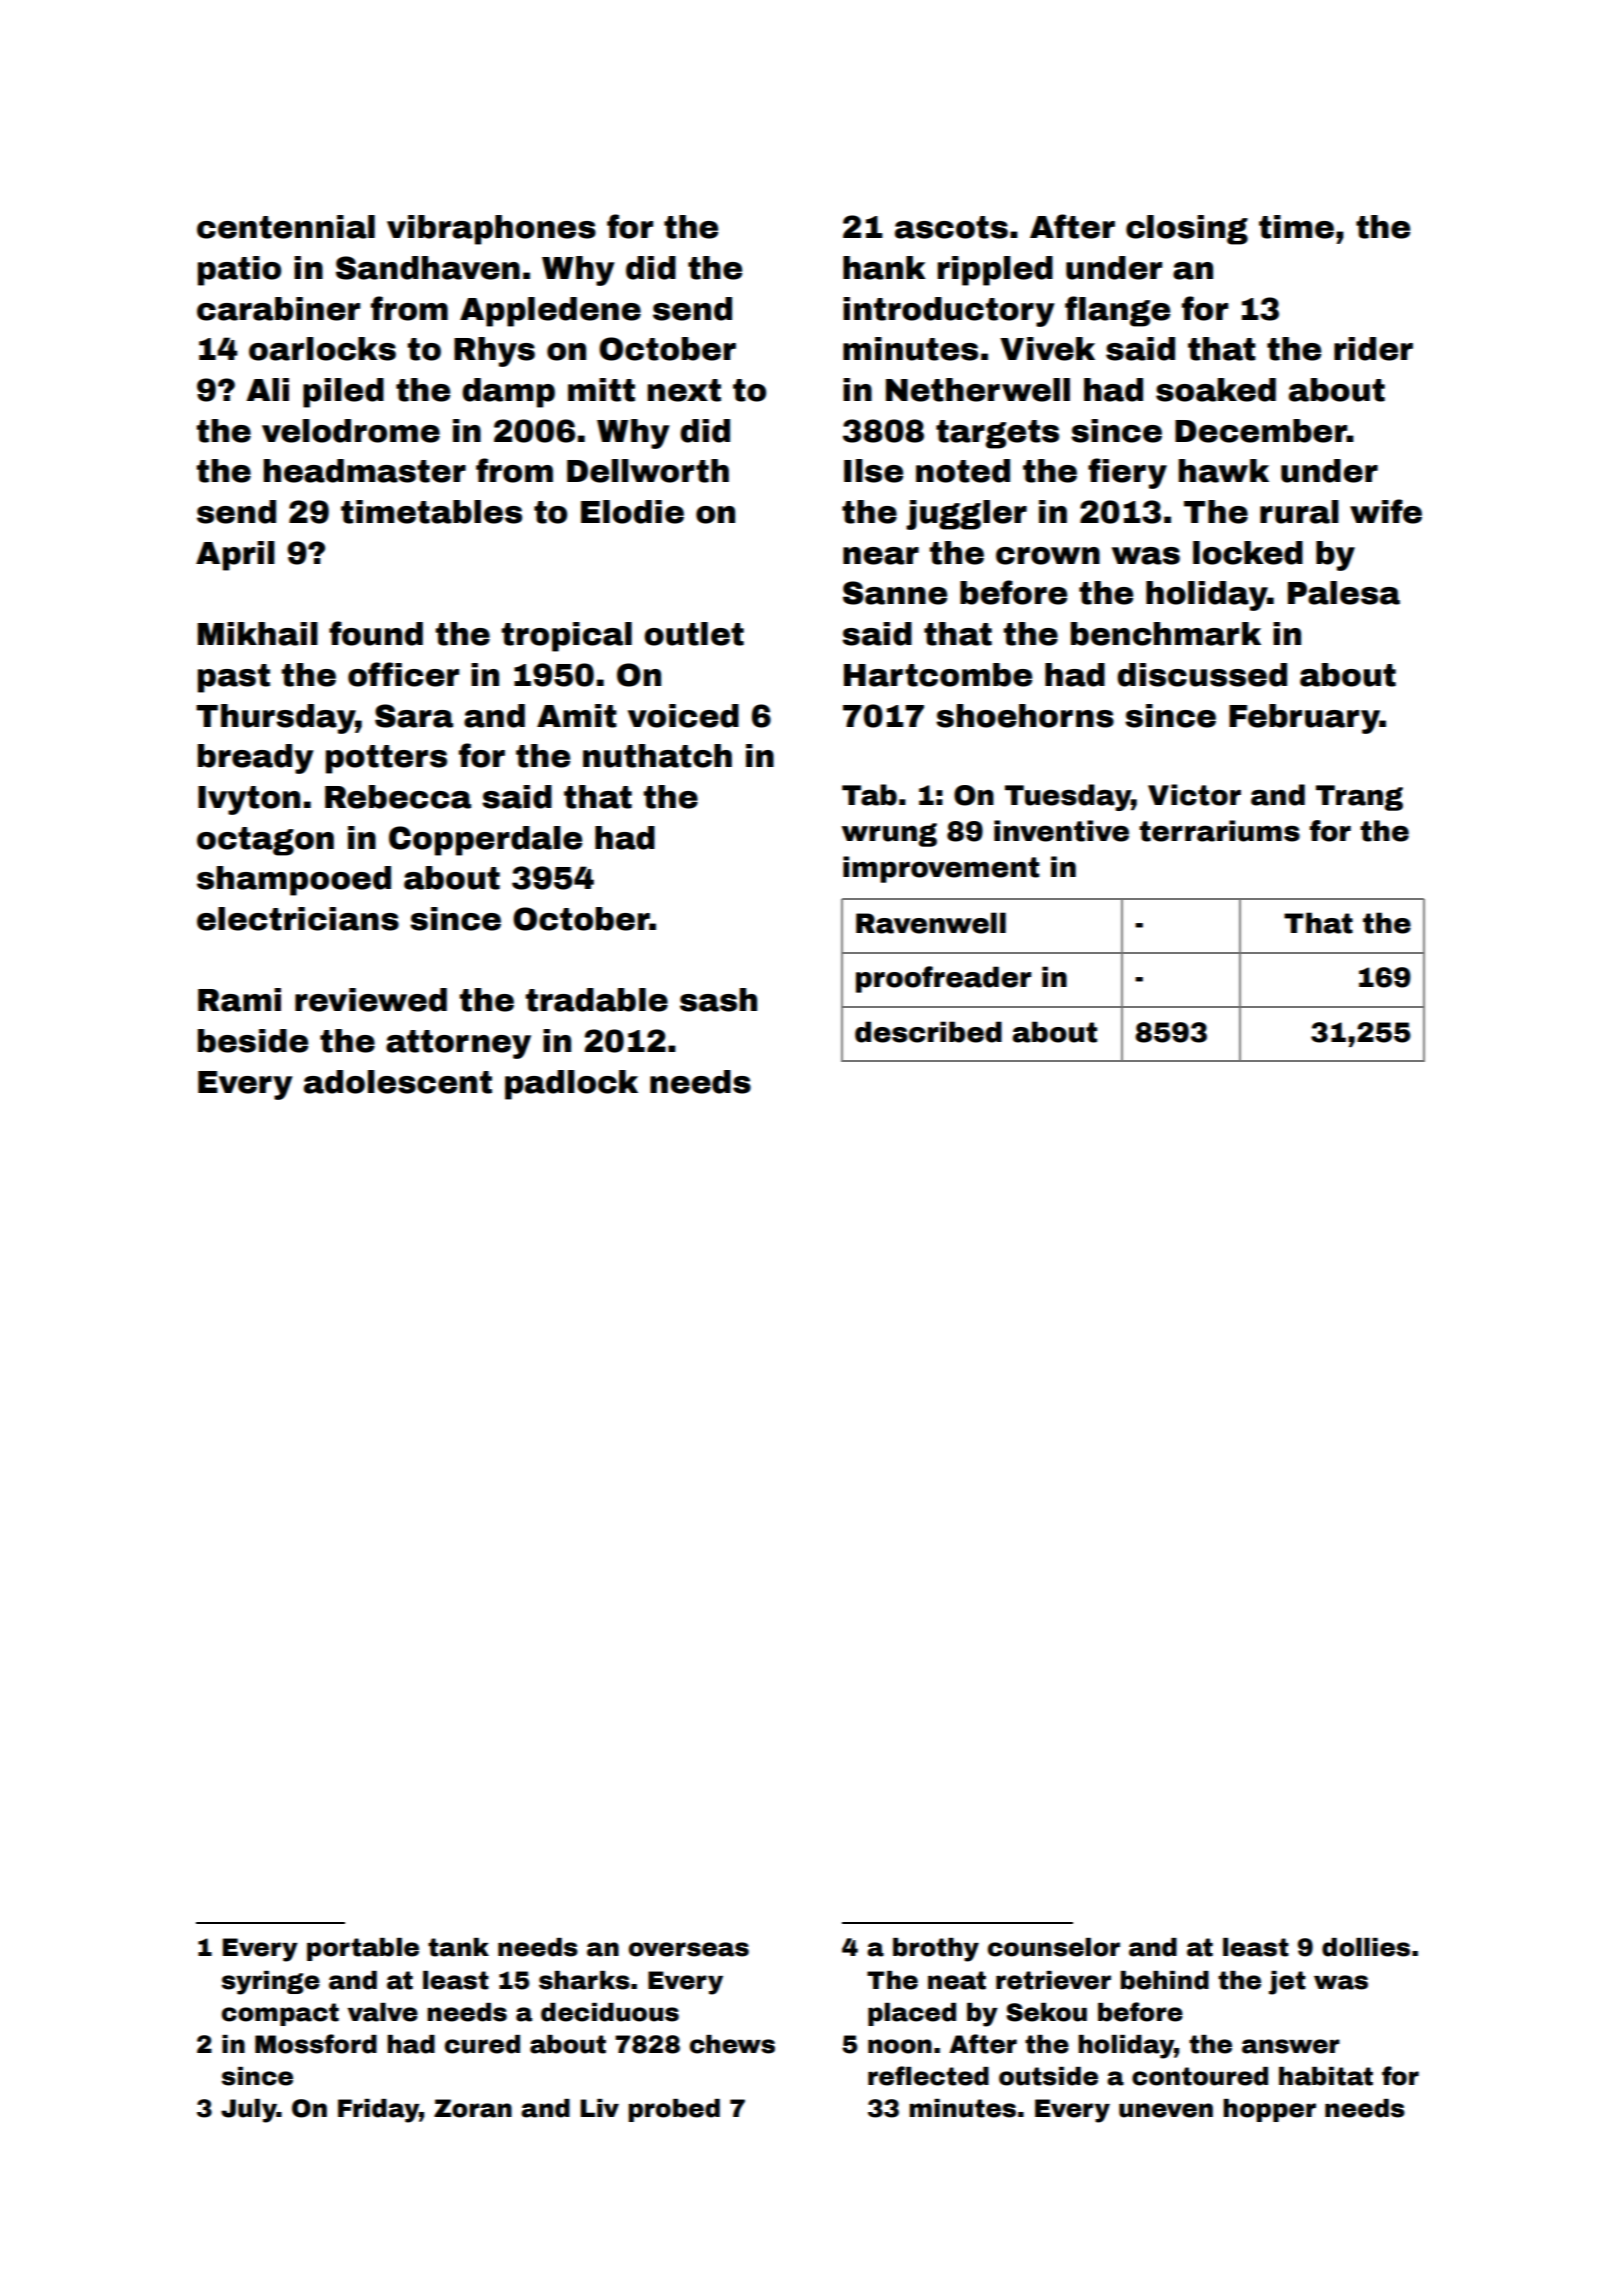 The height and width of the screenshot is (2292, 1620). What do you see at coordinates (485, 841) in the screenshot?
I see `Copperdale` at bounding box center [485, 841].
